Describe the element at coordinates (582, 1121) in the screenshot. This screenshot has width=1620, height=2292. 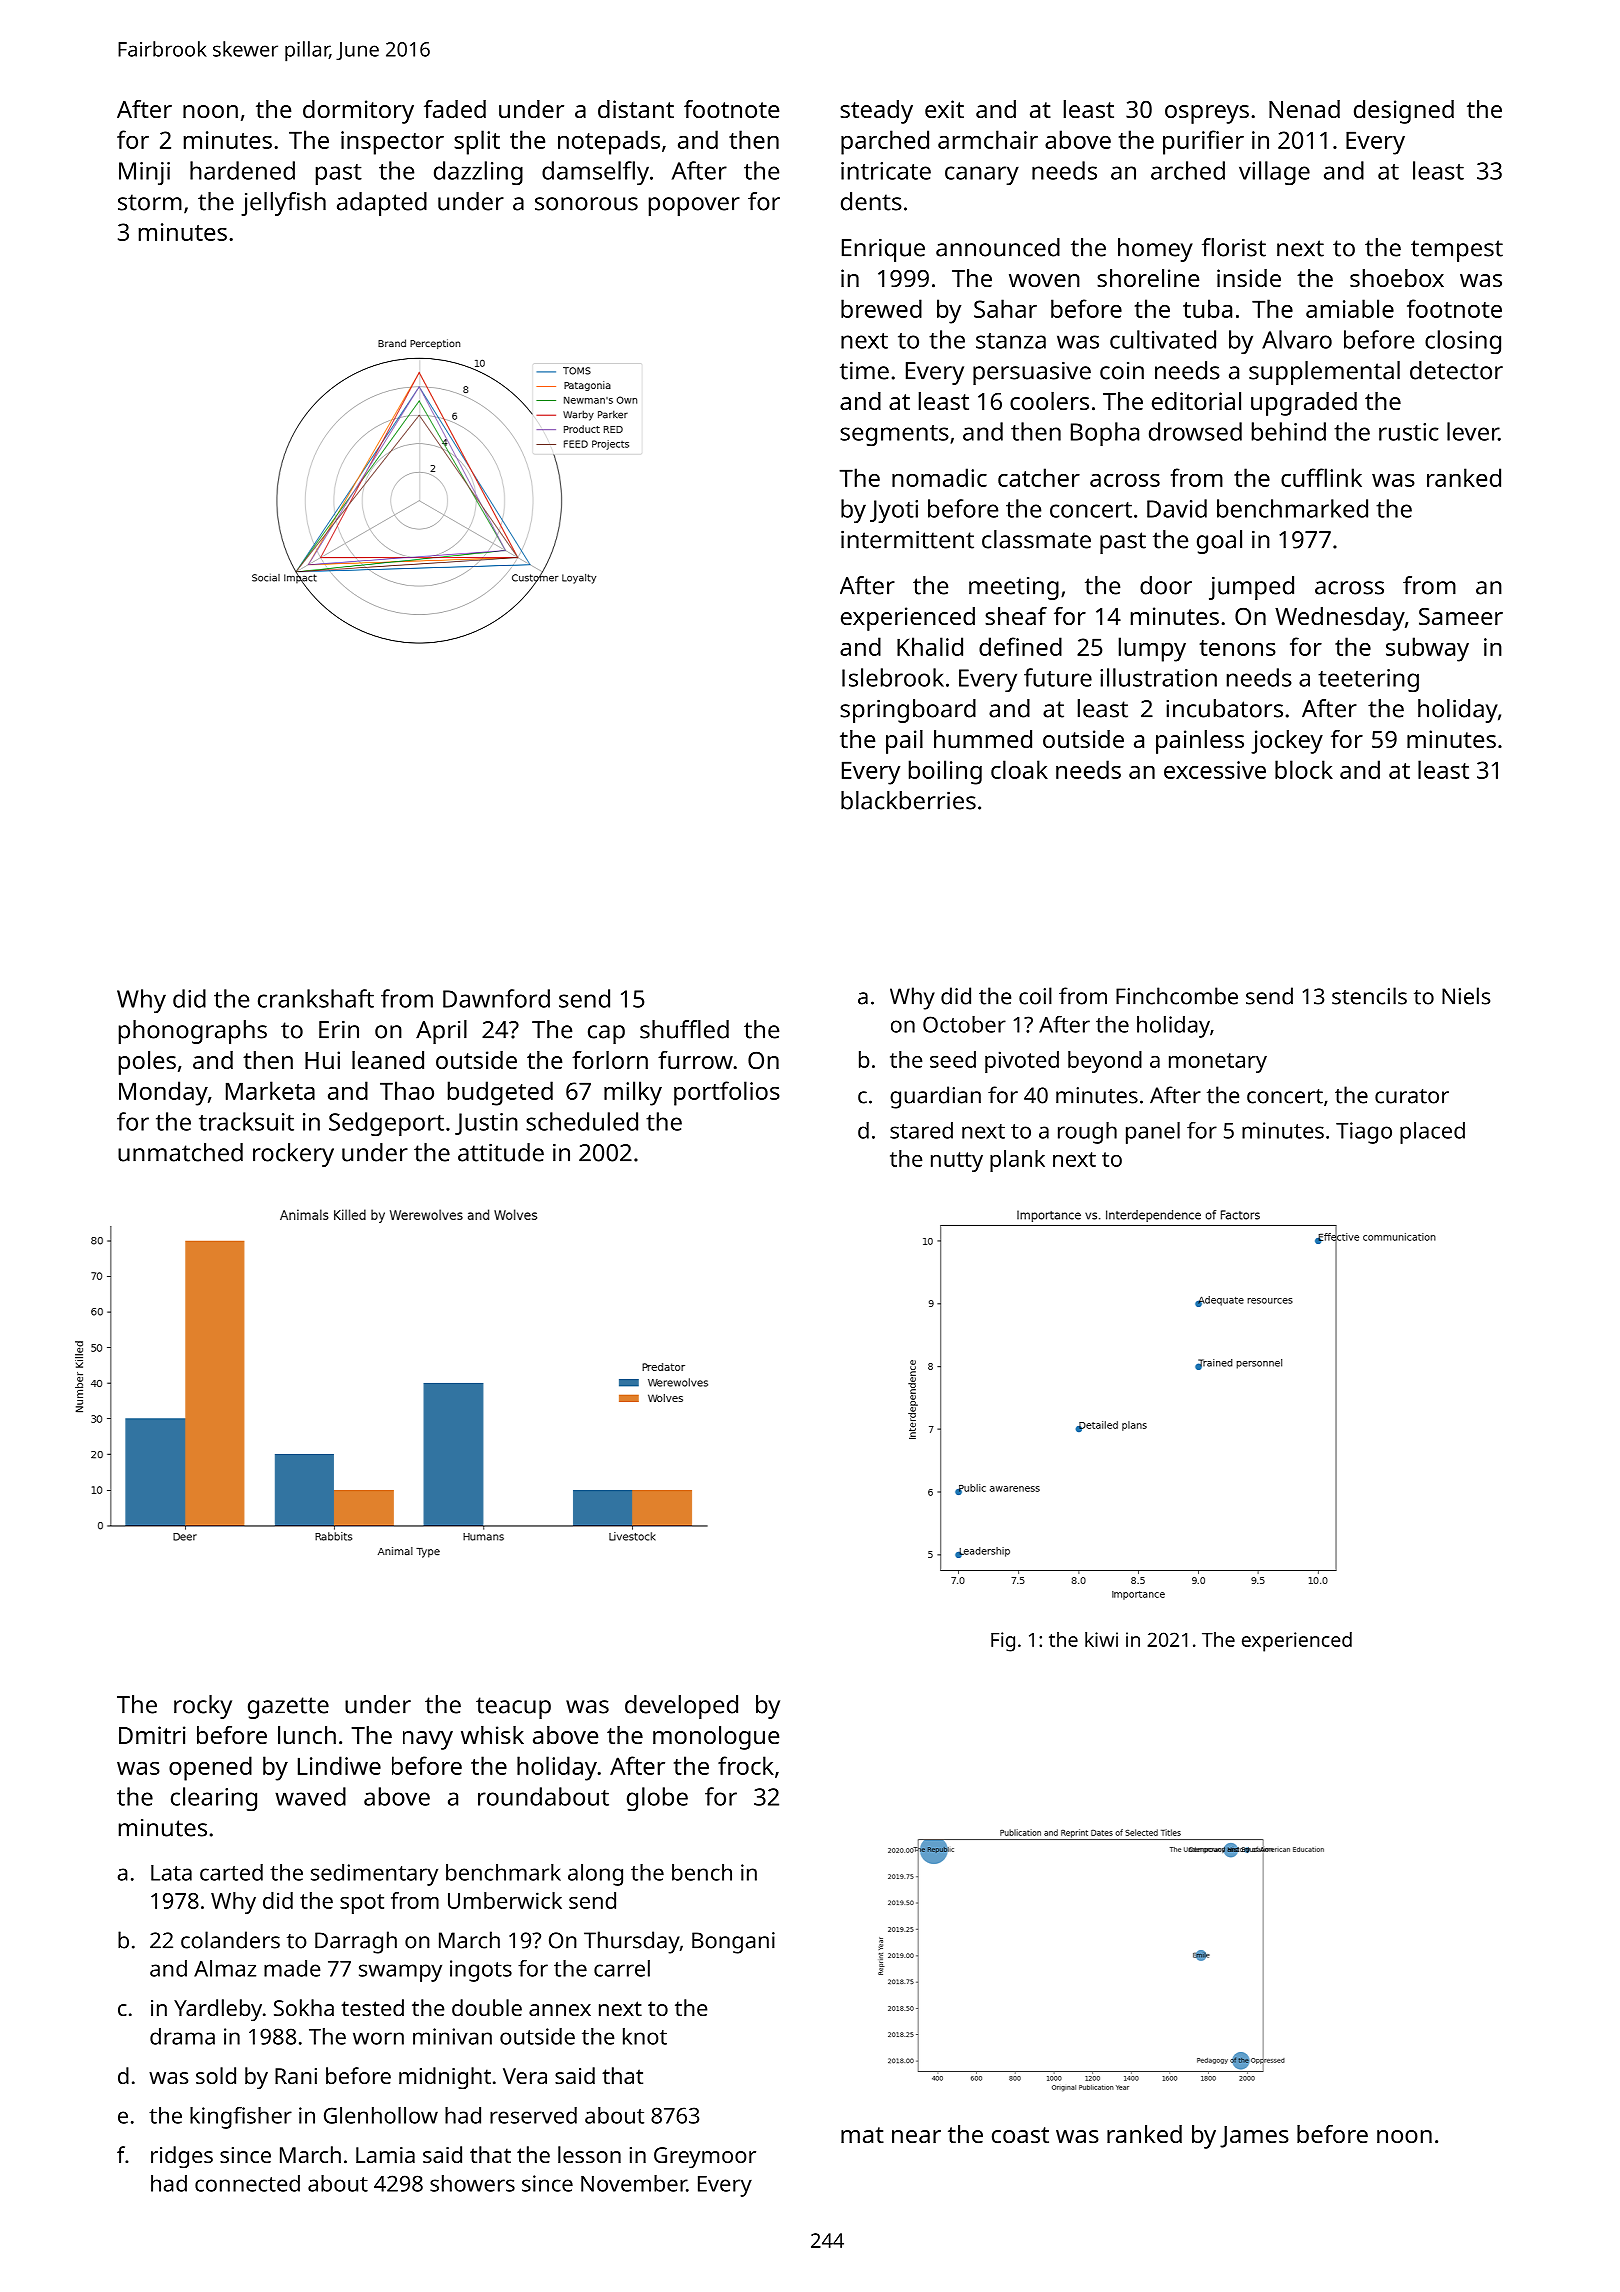
I see `scheduled` at that location.
